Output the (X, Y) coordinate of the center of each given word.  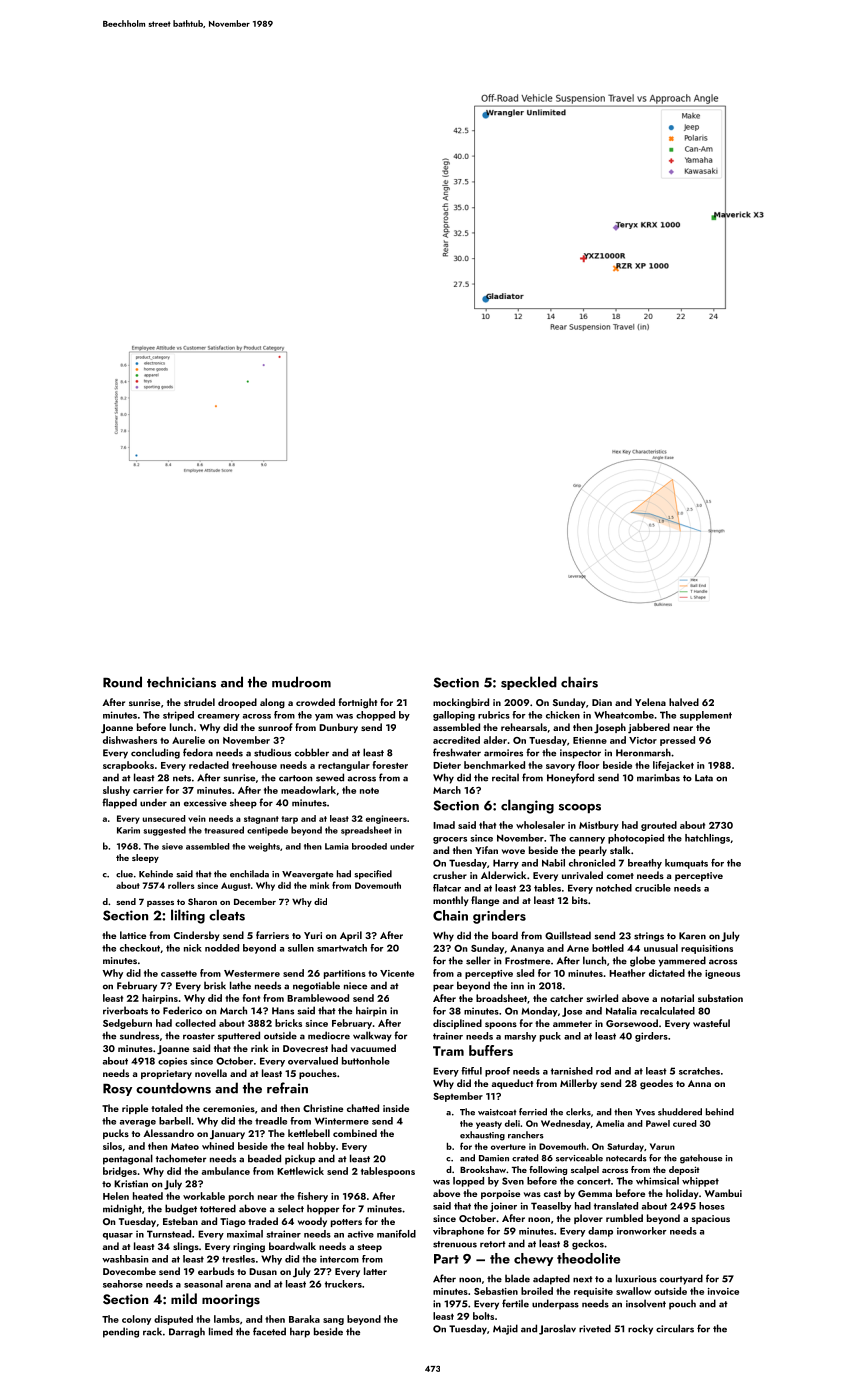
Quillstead (568, 935)
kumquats (686, 864)
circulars (675, 1328)
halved (684, 702)
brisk (215, 985)
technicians (181, 682)
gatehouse (701, 1159)
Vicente (397, 973)
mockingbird (461, 703)
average (138, 1123)
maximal (245, 1234)
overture (508, 1147)
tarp (289, 820)
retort (493, 1244)
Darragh (187, 1332)
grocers (450, 840)
